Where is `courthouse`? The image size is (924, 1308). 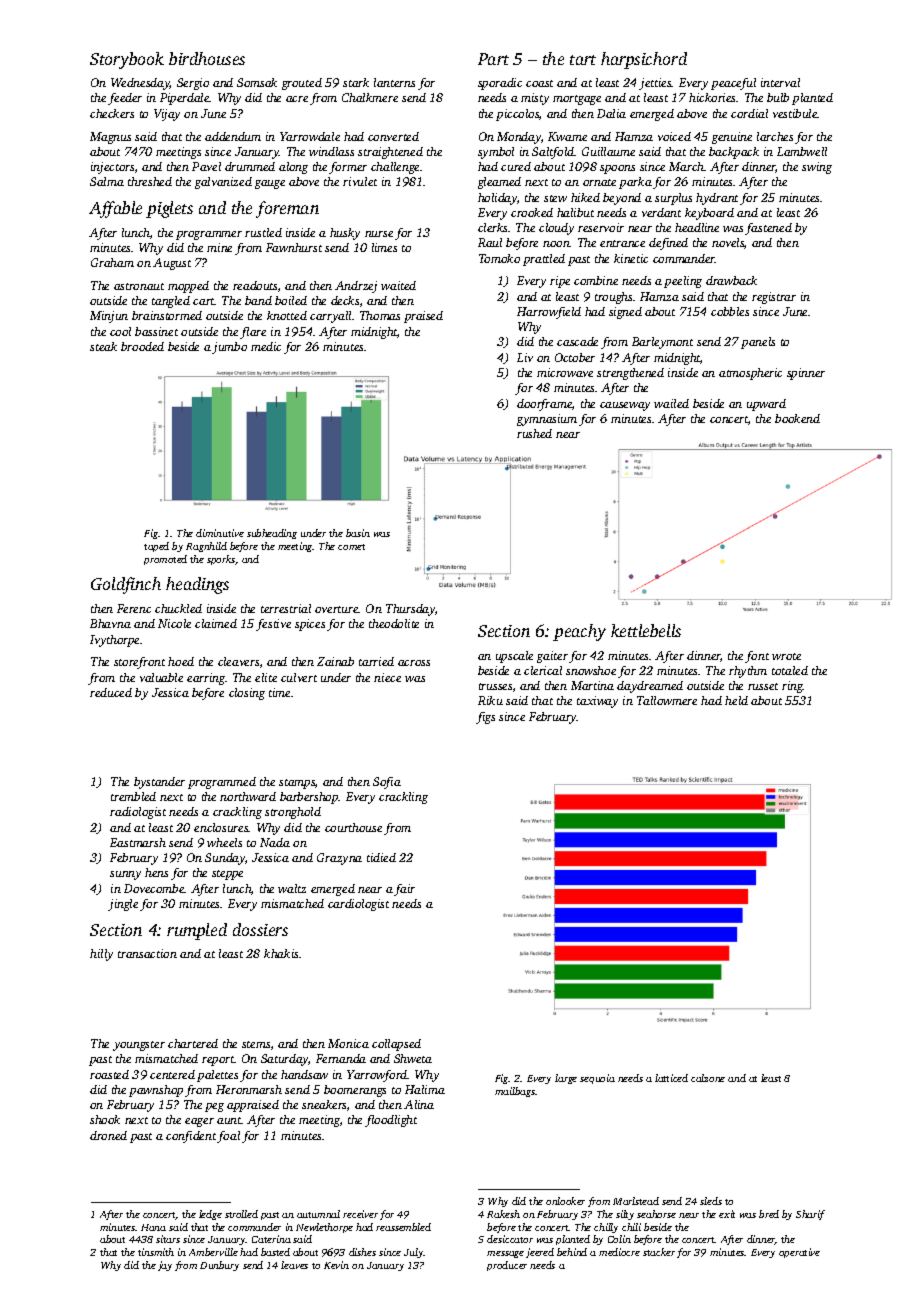
courthouse is located at coordinates (353, 827).
